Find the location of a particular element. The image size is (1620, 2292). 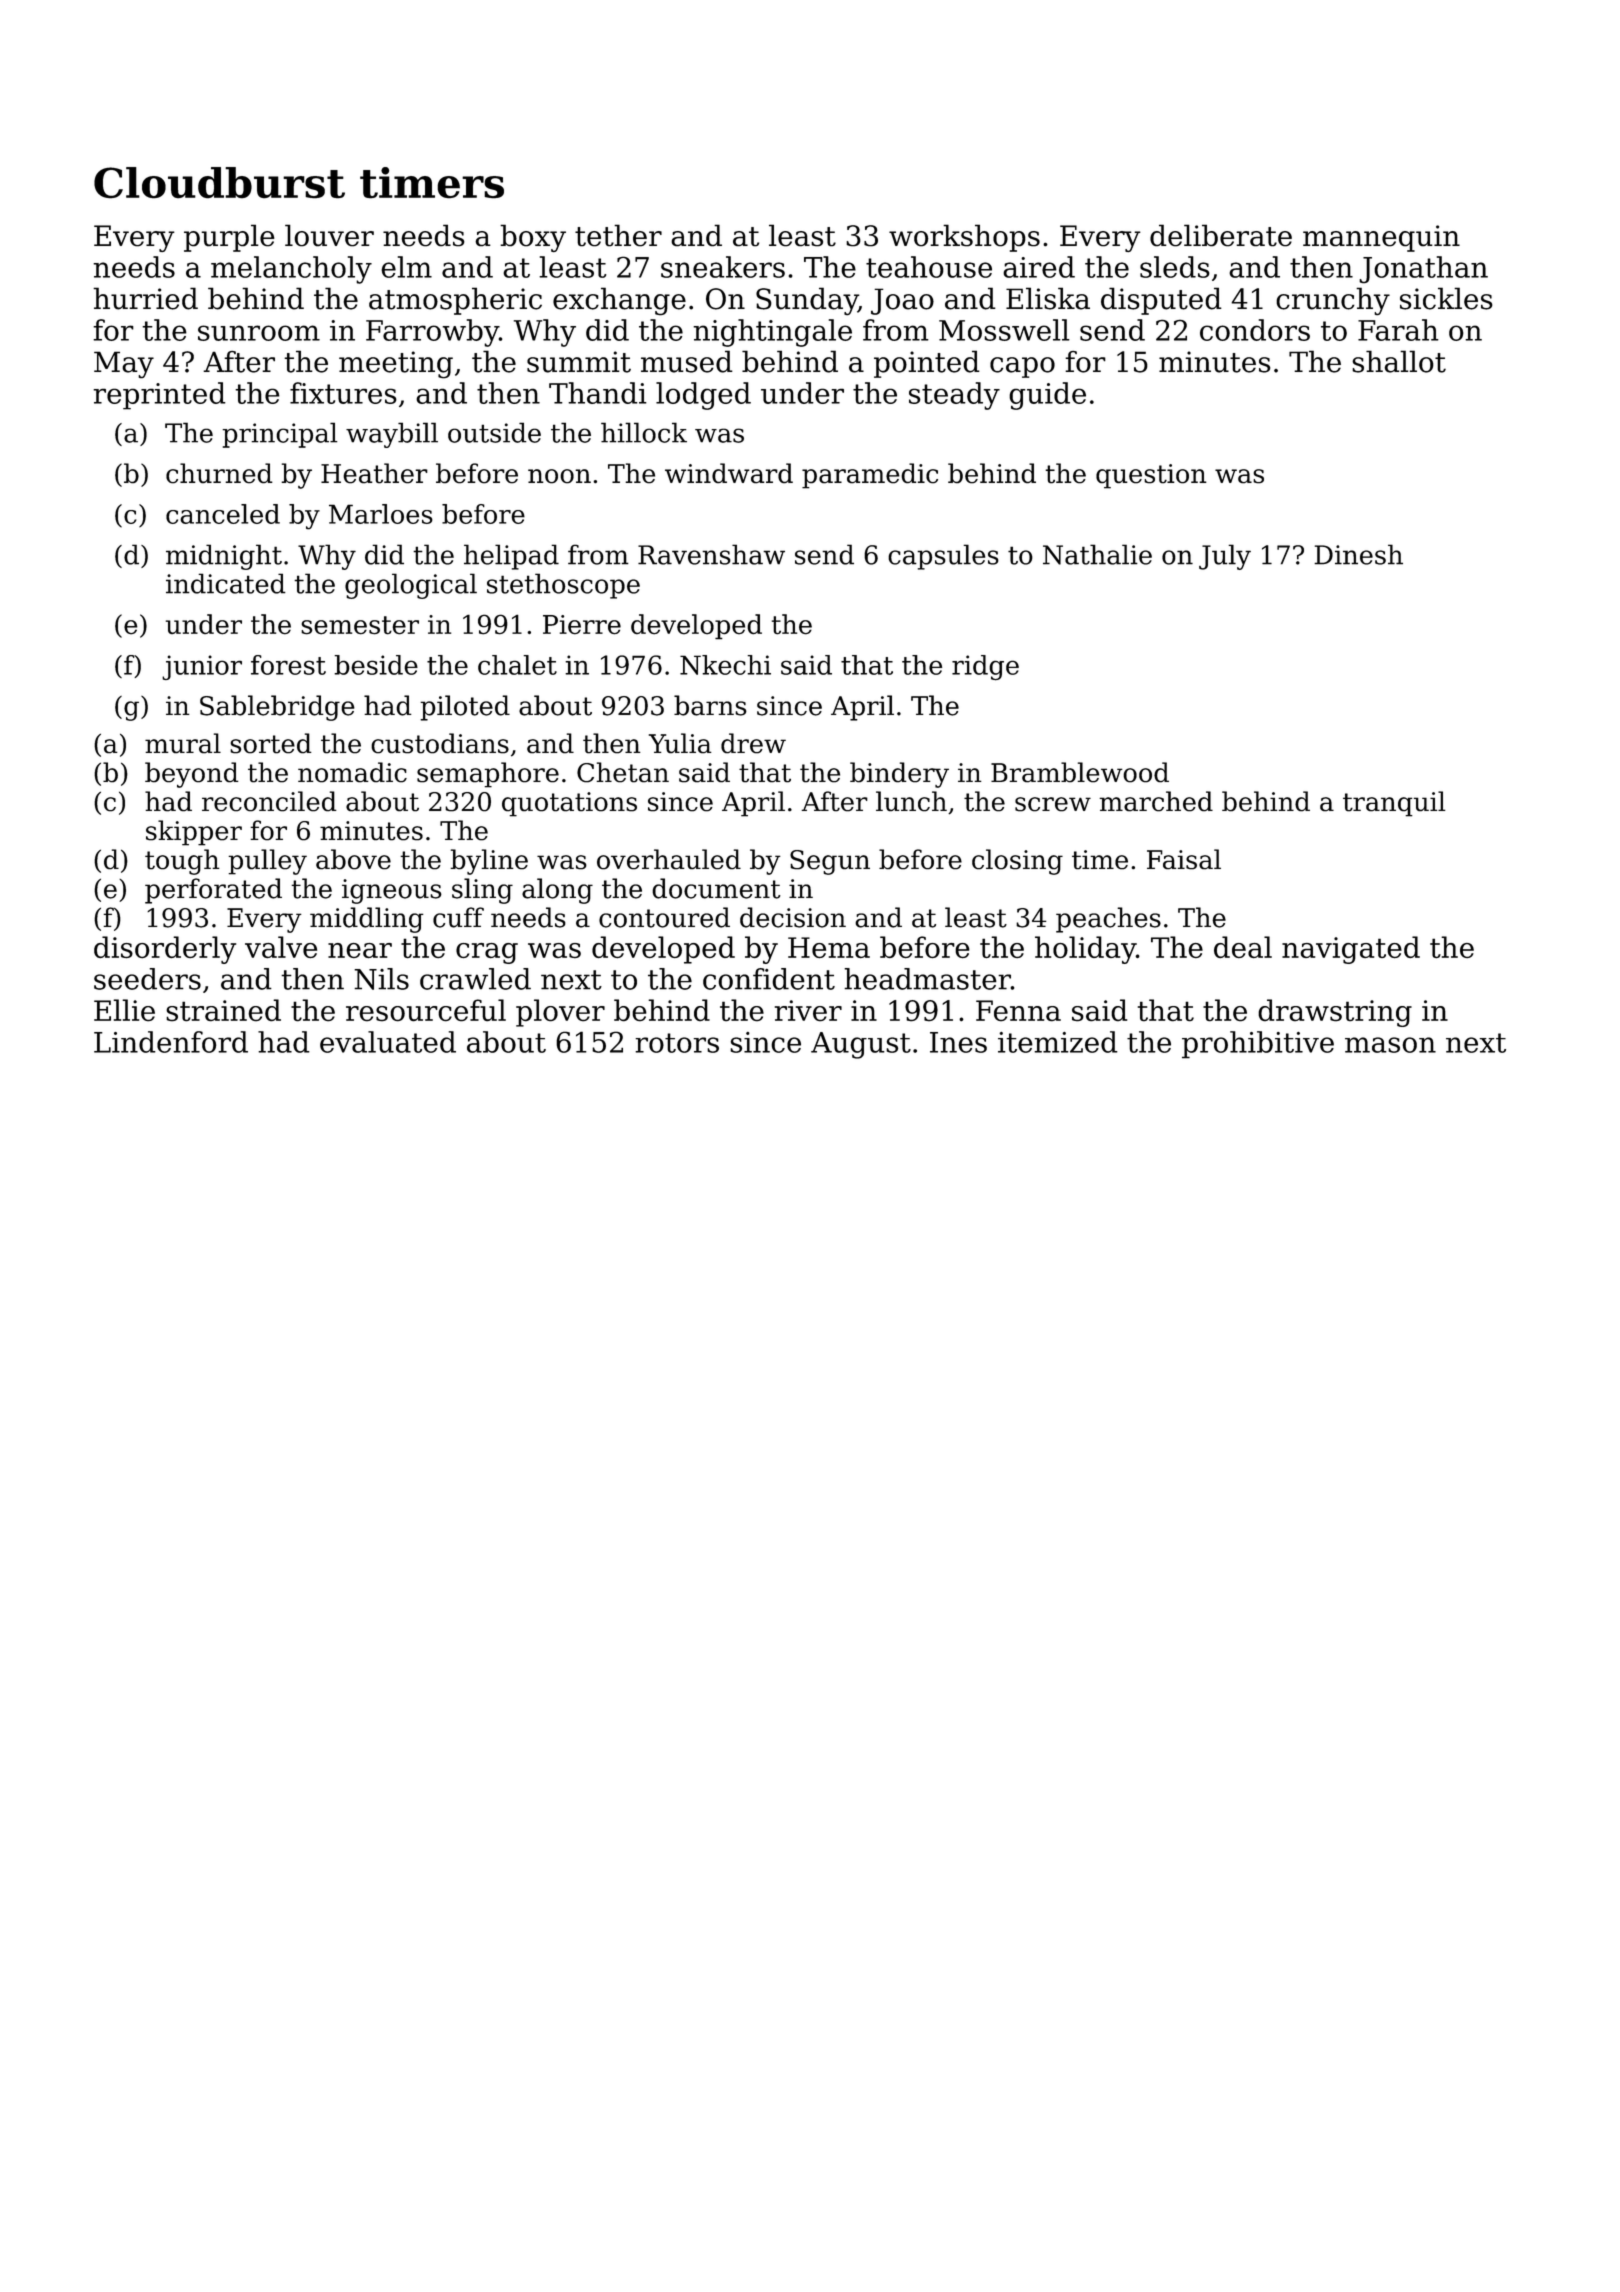

mannequin is located at coordinates (1381, 238).
